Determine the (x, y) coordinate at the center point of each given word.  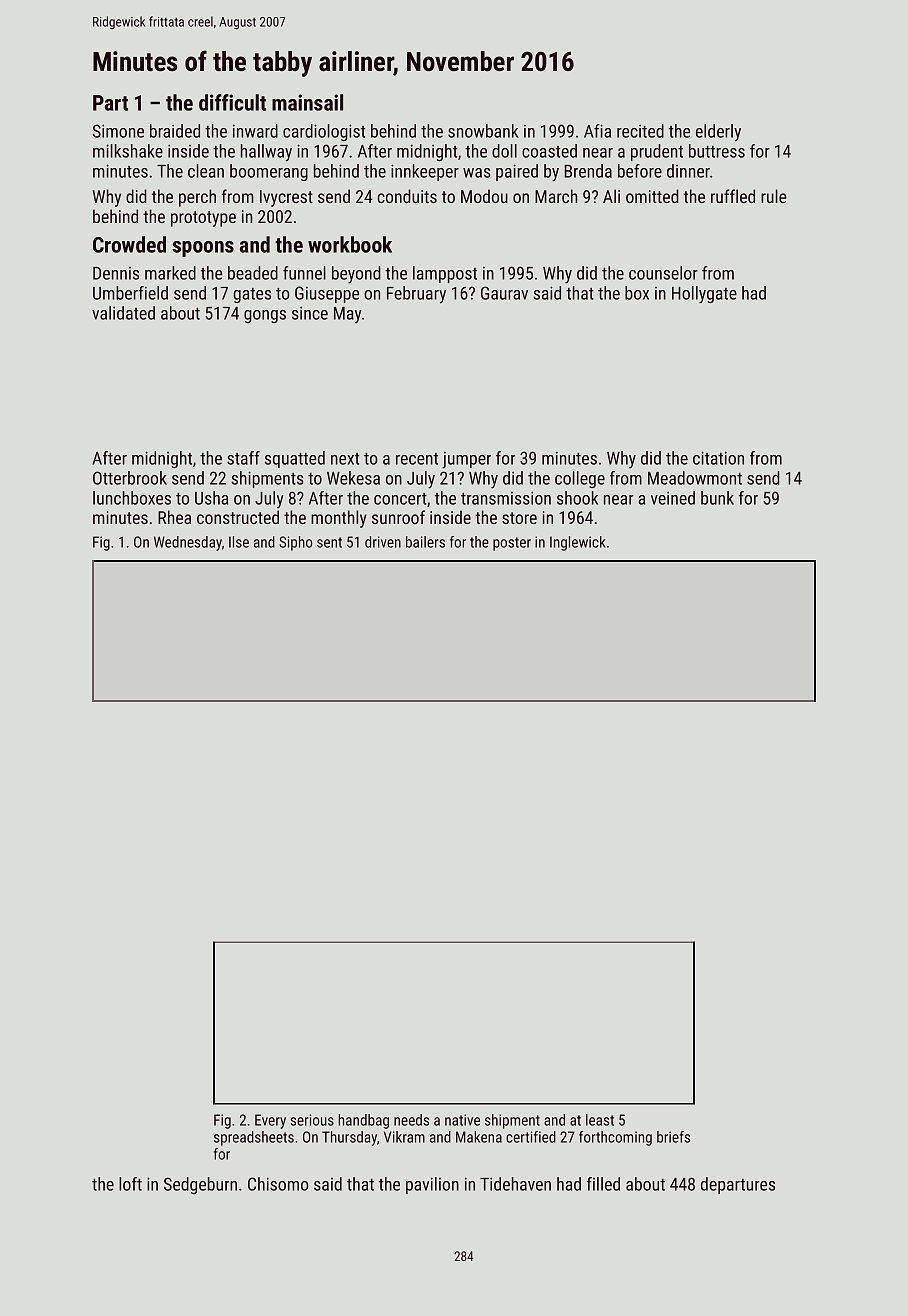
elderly (718, 133)
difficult (232, 102)
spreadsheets (254, 1138)
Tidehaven (515, 1184)
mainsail (307, 102)
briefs (673, 1137)
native (462, 1120)
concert (400, 499)
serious (312, 1120)
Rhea (174, 517)
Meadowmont (695, 478)
